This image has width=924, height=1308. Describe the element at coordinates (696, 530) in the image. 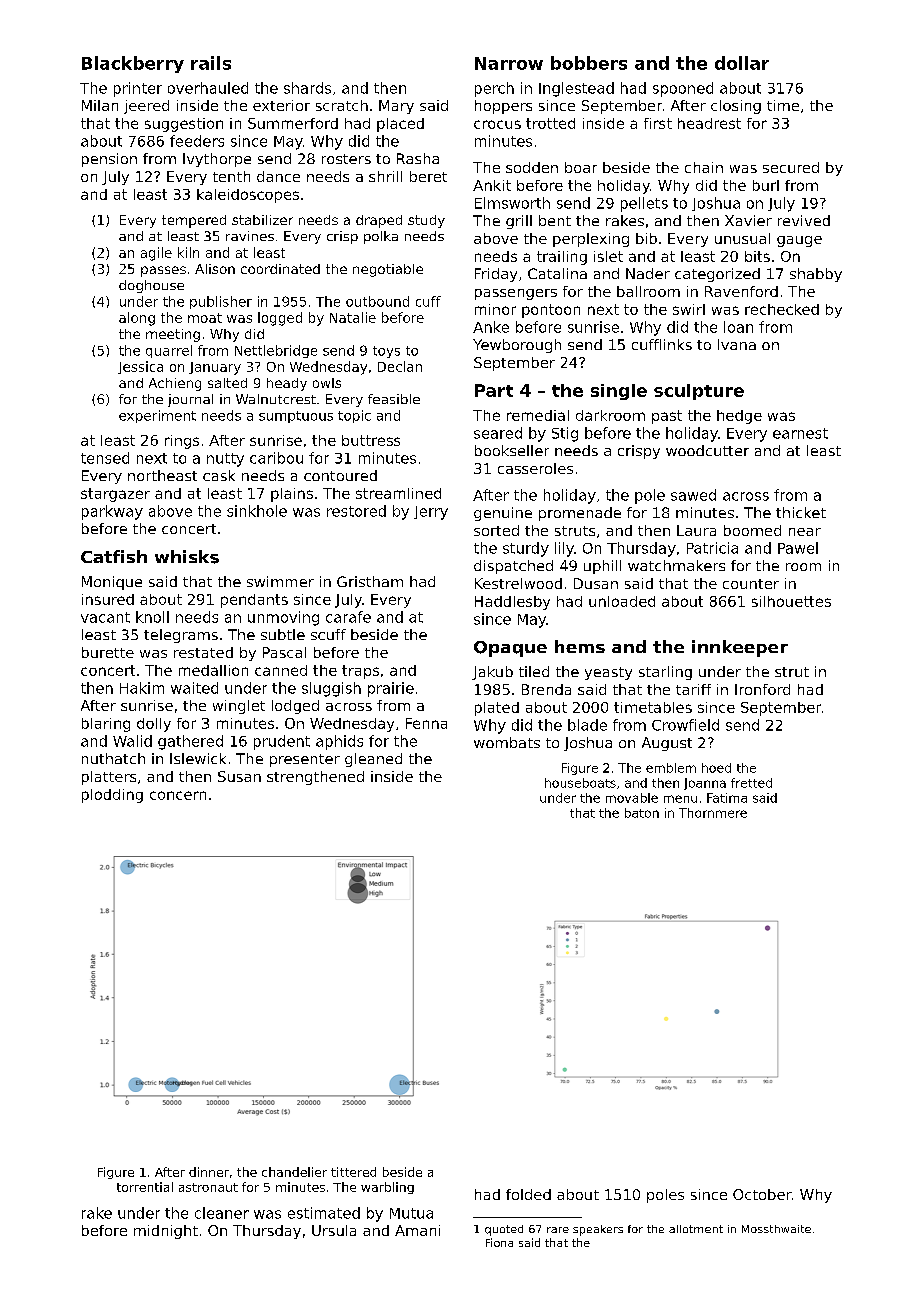

I see `Laura` at that location.
